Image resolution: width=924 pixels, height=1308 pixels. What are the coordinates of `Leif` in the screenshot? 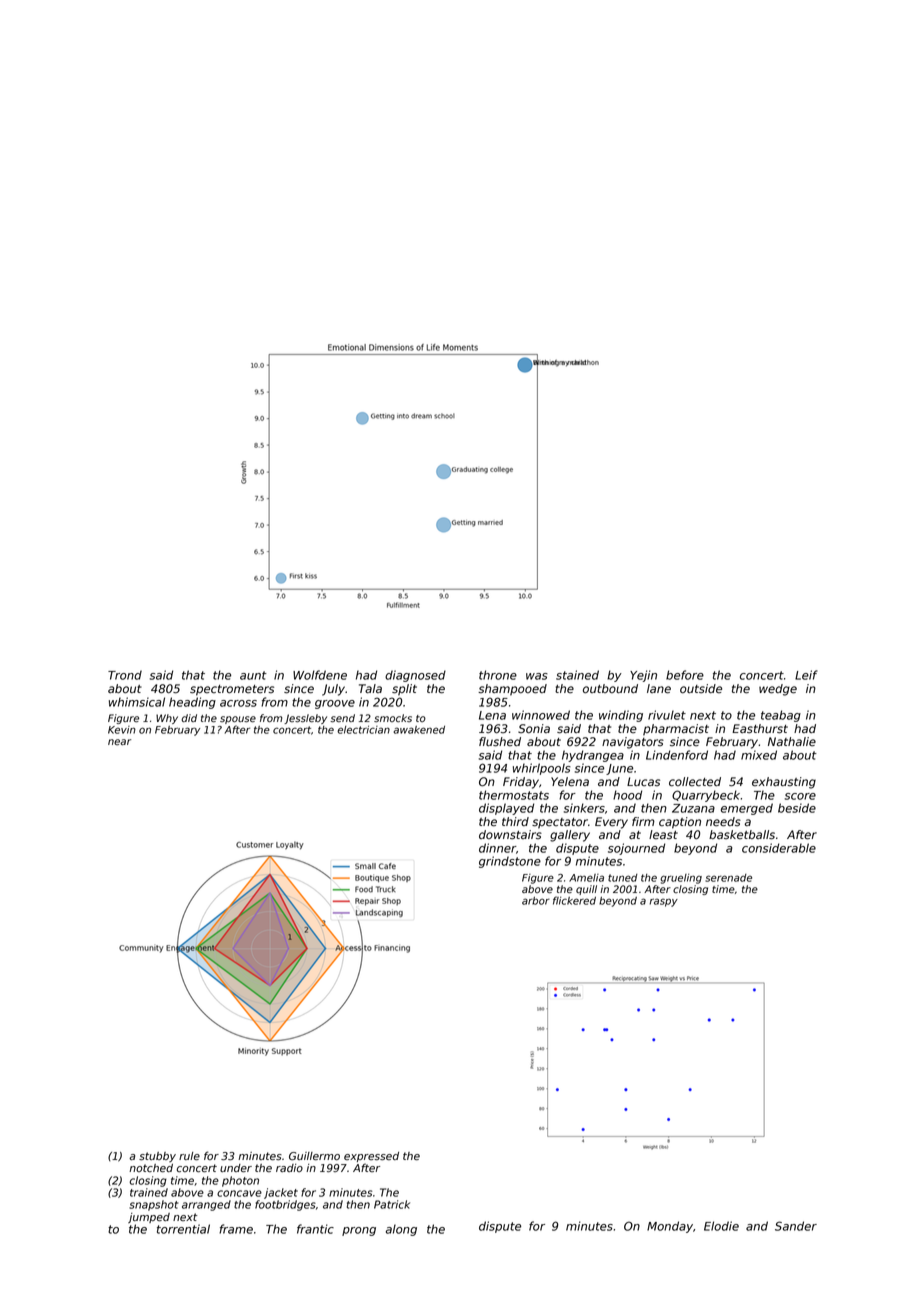 It's located at (806, 675).
